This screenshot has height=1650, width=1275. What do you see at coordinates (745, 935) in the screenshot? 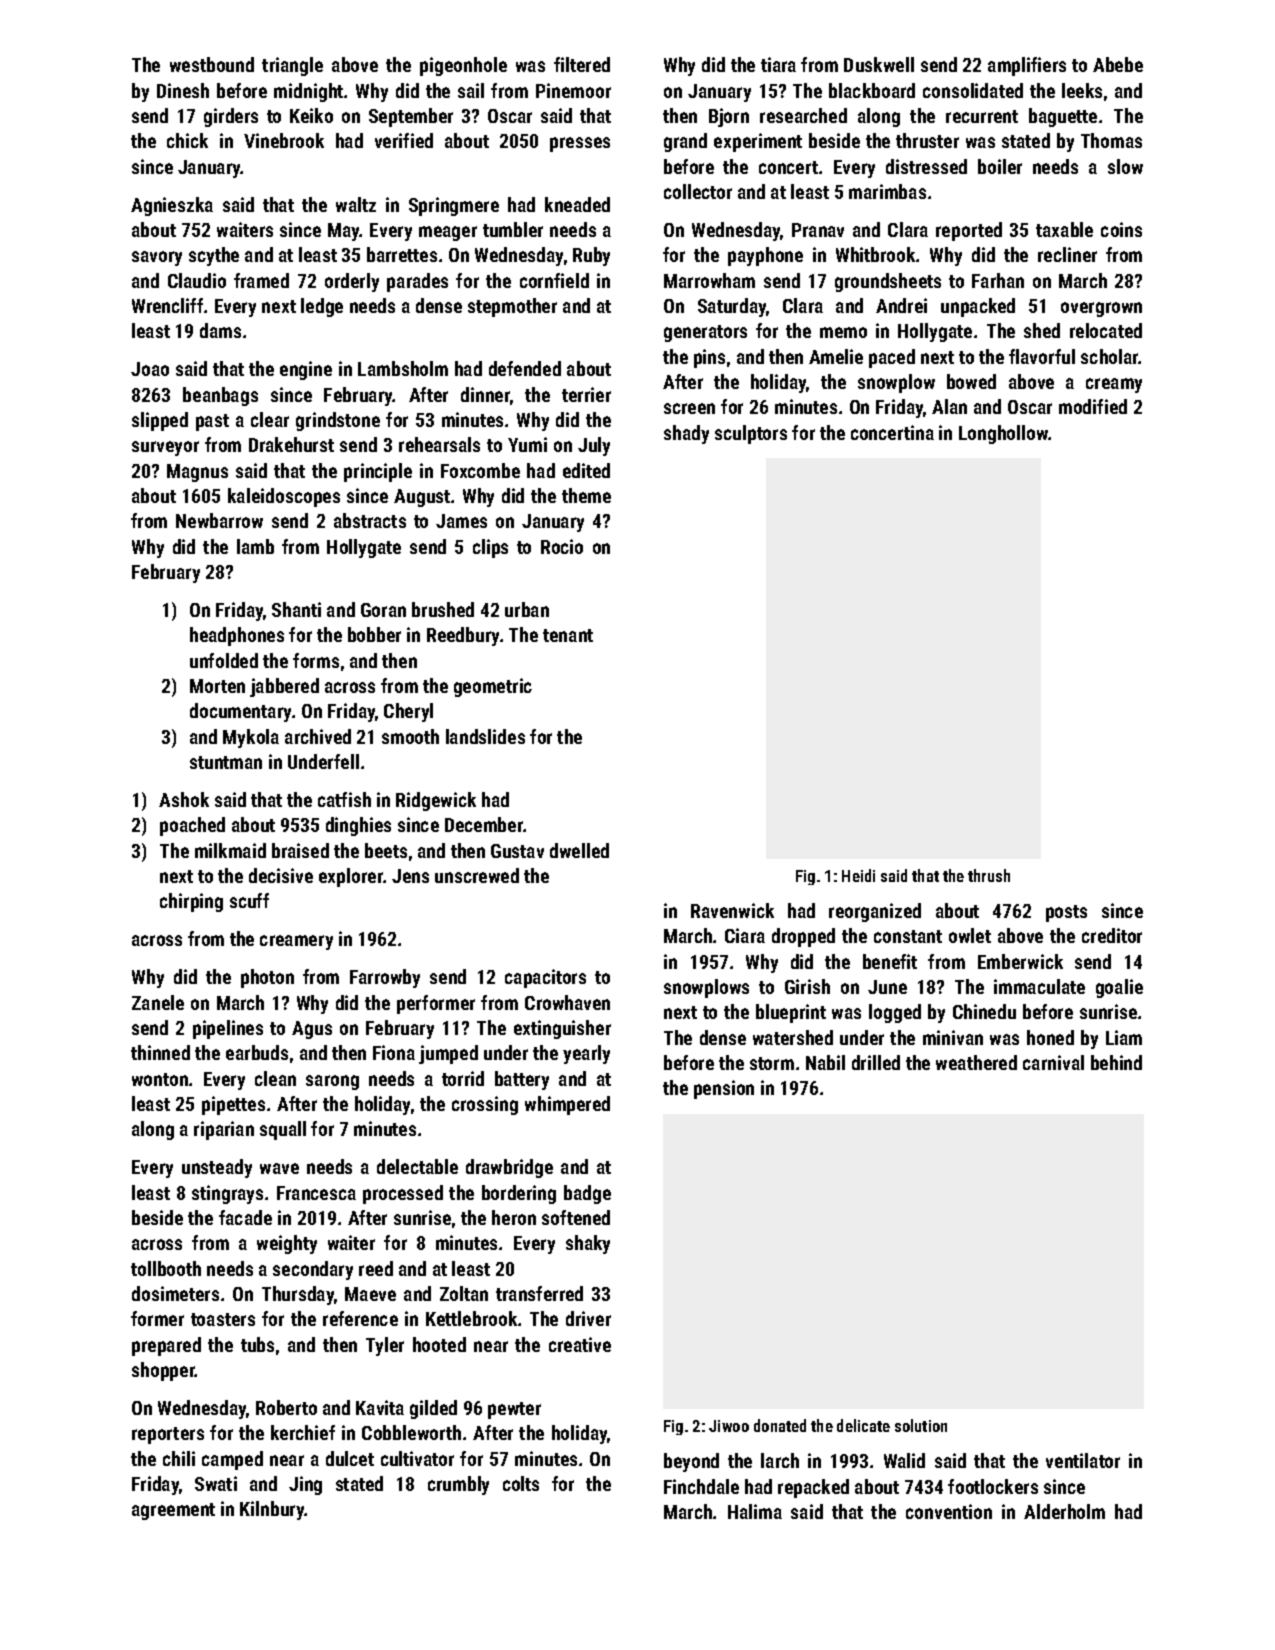
I see `Ciara` at bounding box center [745, 935].
